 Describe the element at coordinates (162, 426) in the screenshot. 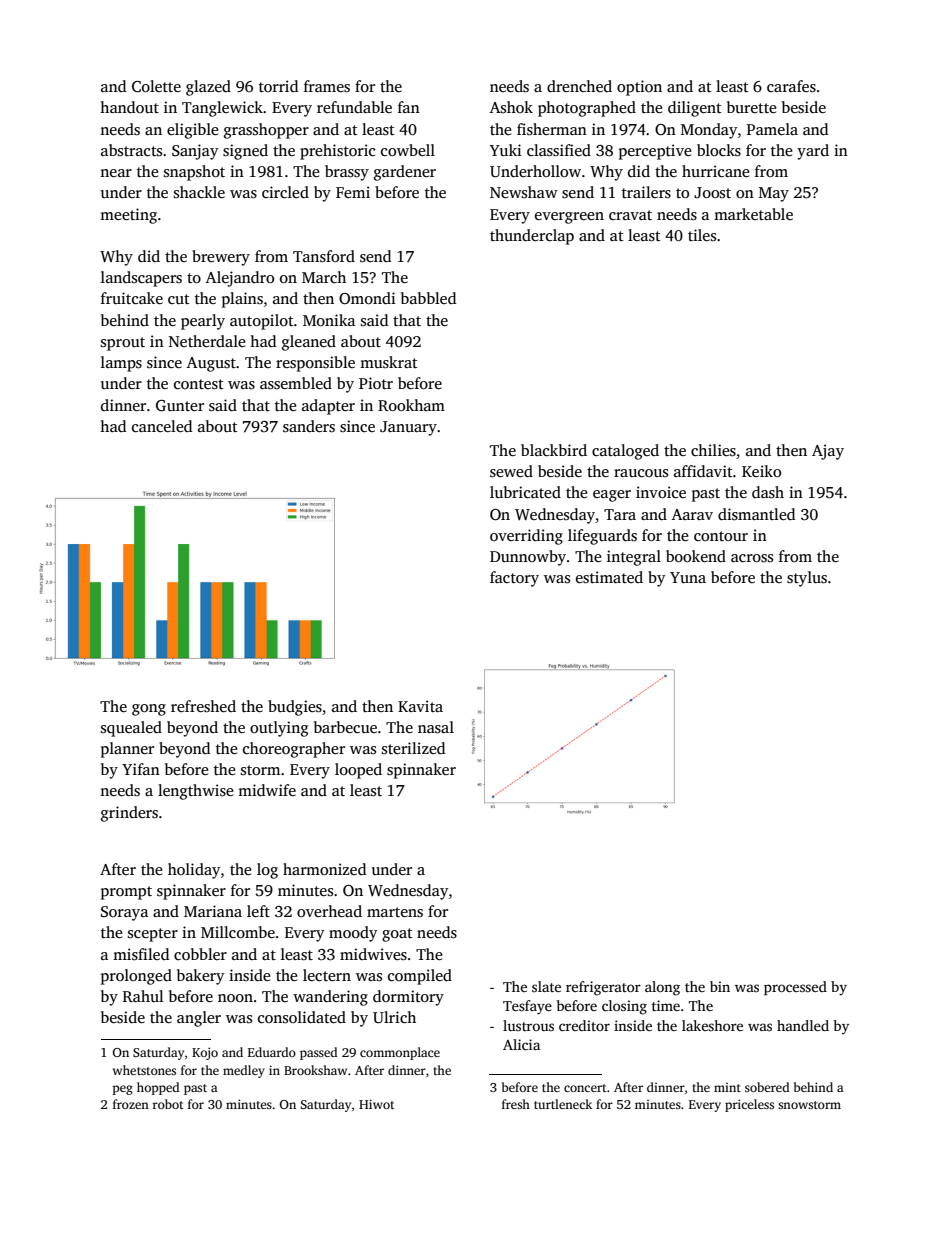

I see `canceled` at that location.
